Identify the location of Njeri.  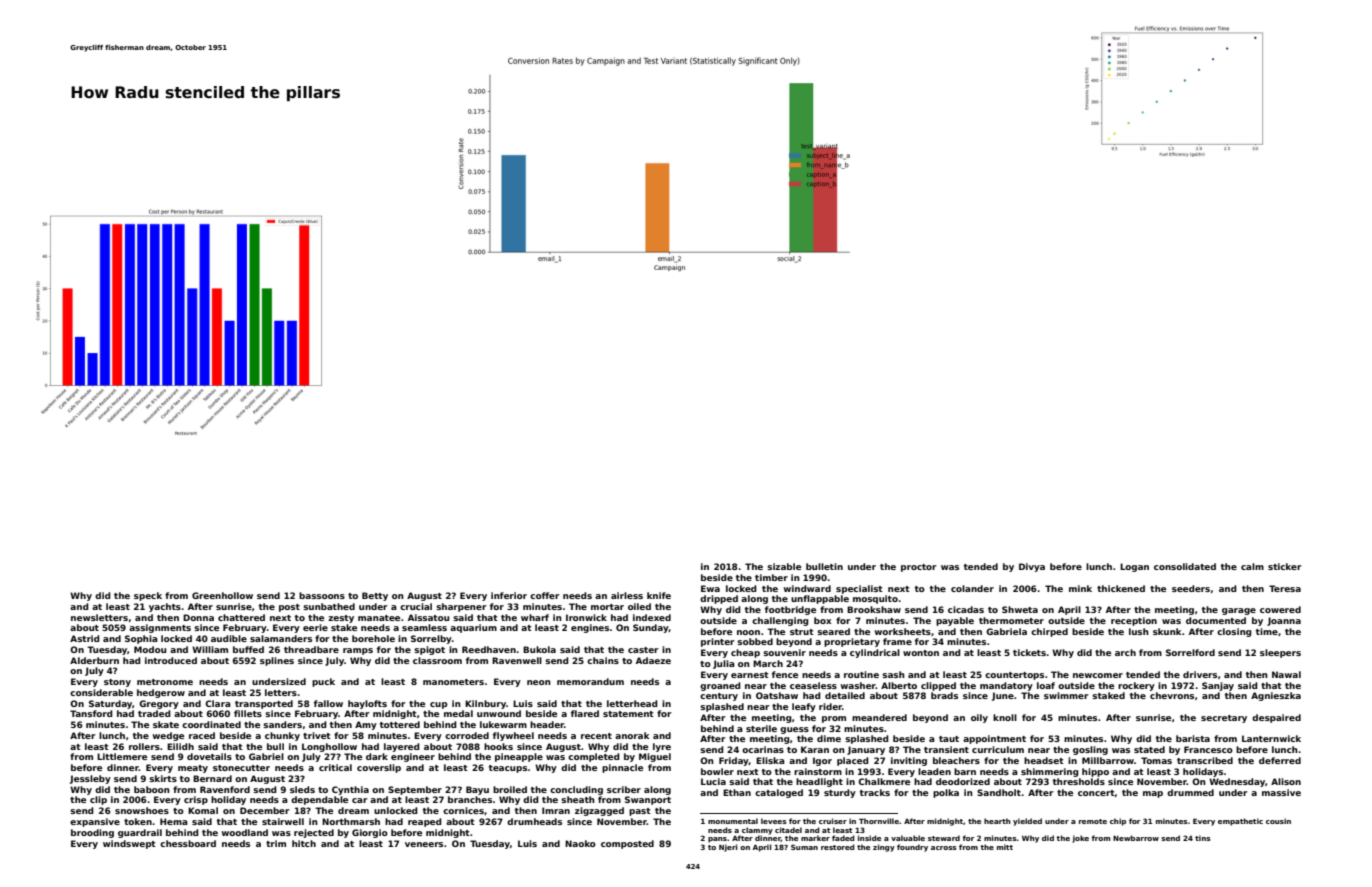
(728, 848).
